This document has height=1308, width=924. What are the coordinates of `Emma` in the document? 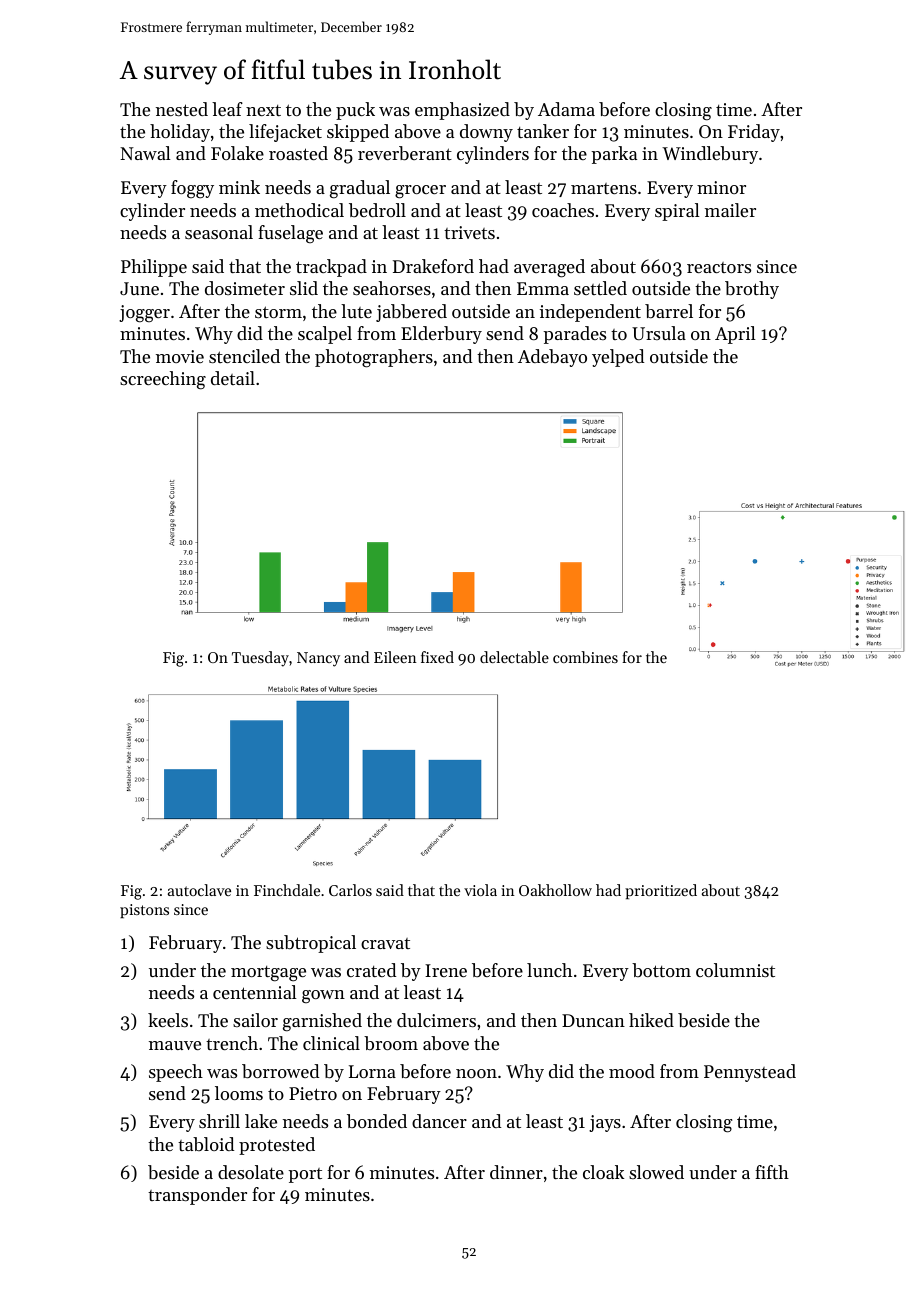 It's located at (543, 288).
